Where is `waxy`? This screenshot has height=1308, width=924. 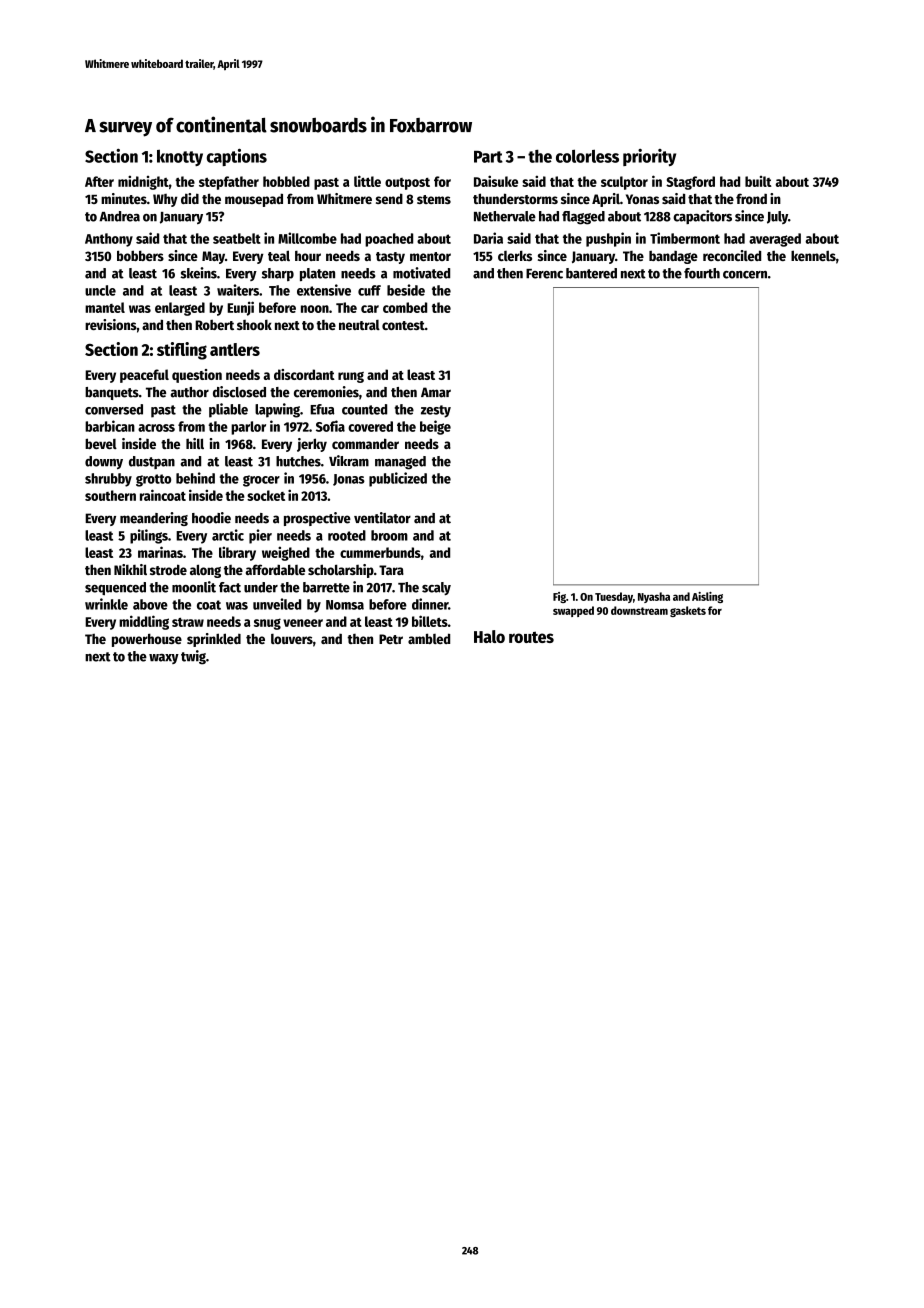 waxy is located at coordinates (164, 659).
